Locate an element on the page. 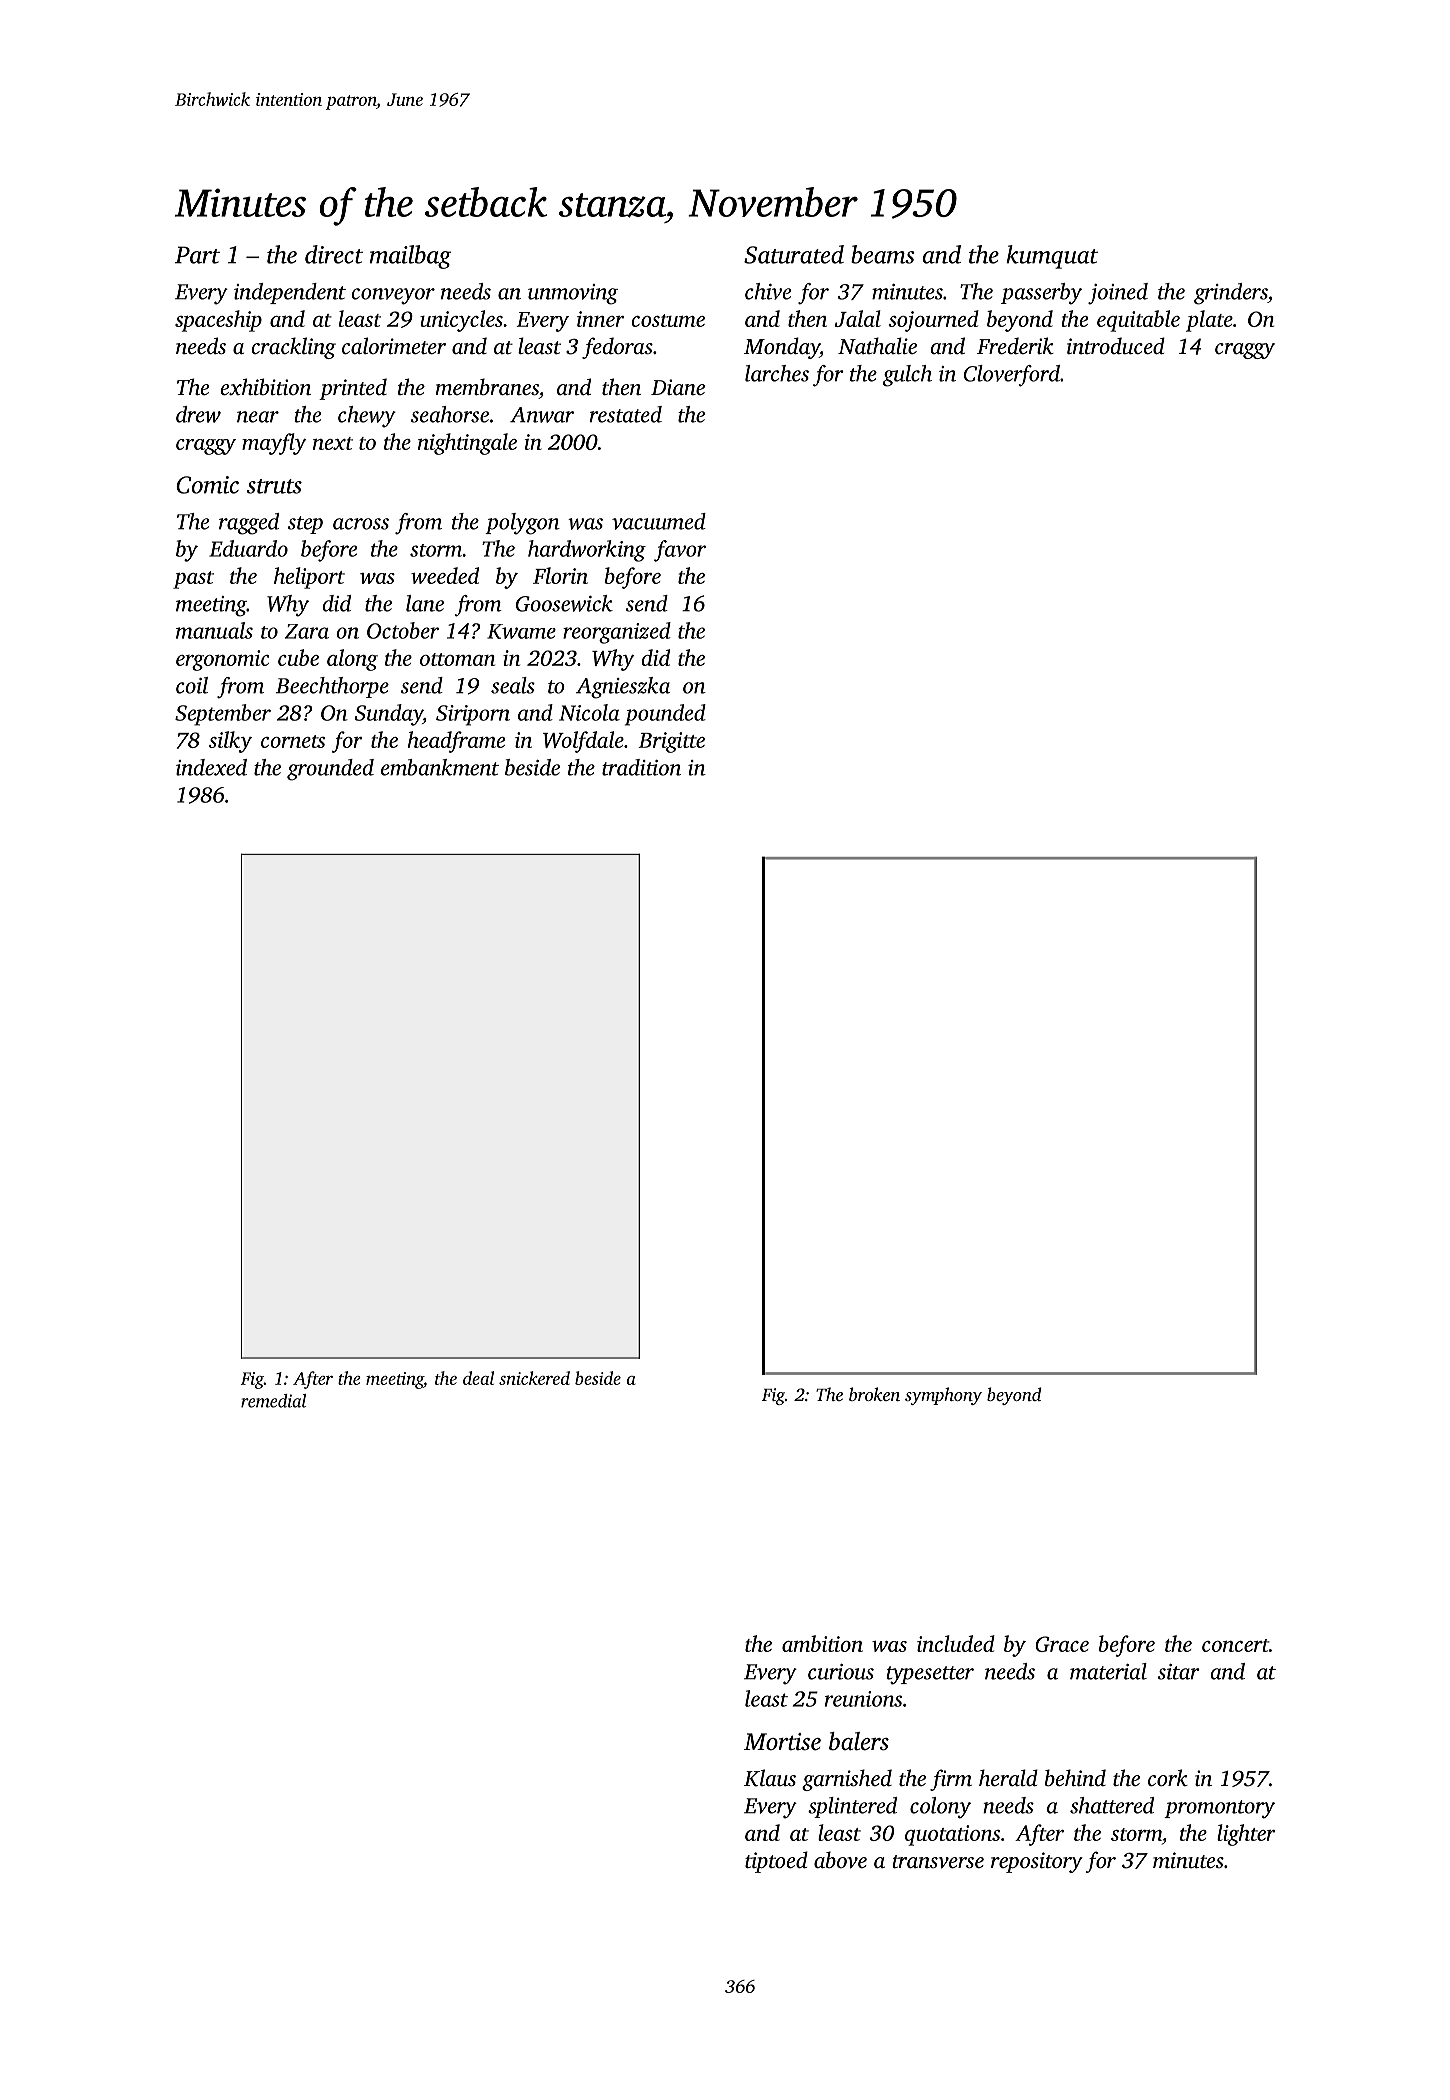  tiptoed is located at coordinates (776, 1862).
